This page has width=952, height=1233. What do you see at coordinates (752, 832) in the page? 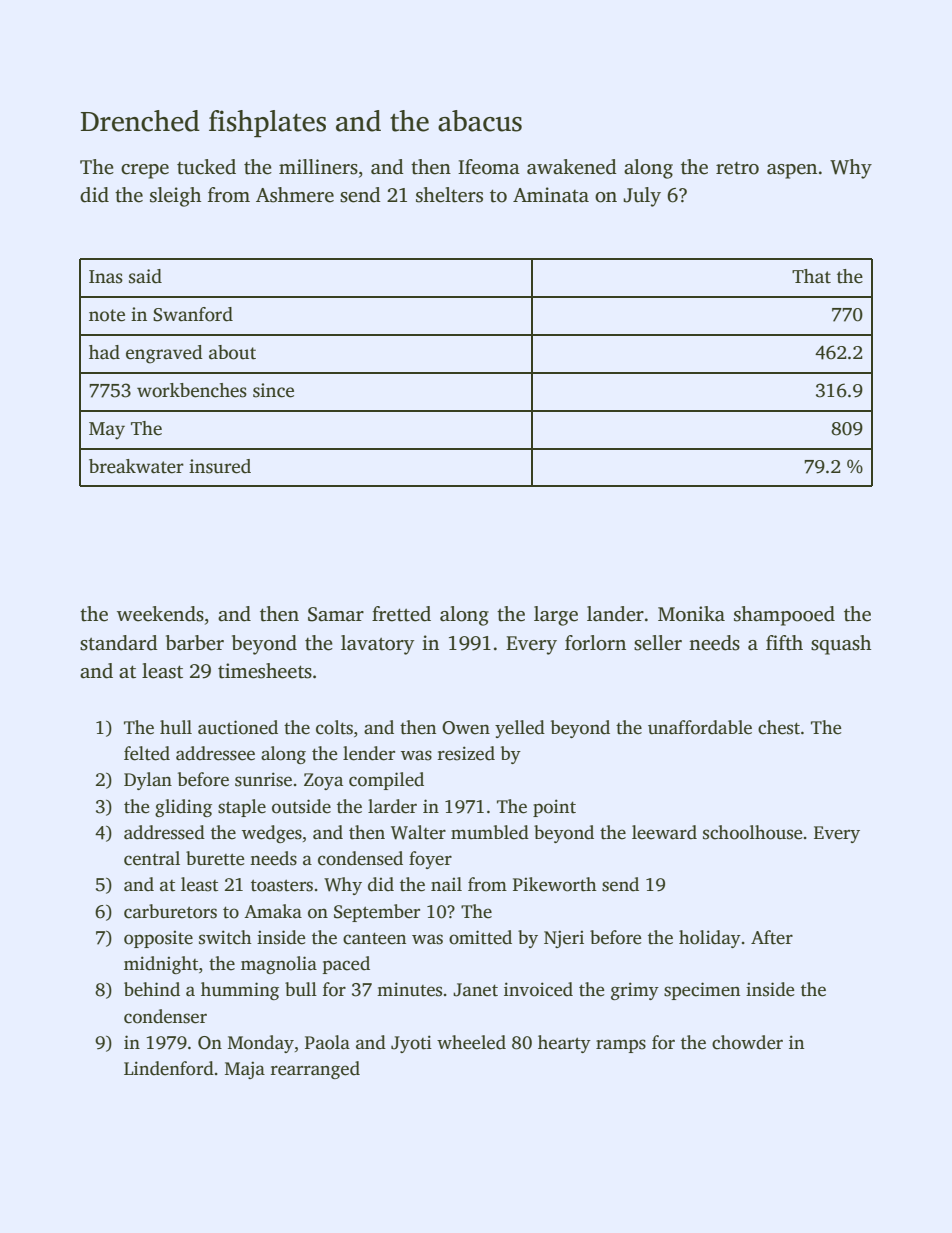
I see `schoolhouse` at bounding box center [752, 832].
